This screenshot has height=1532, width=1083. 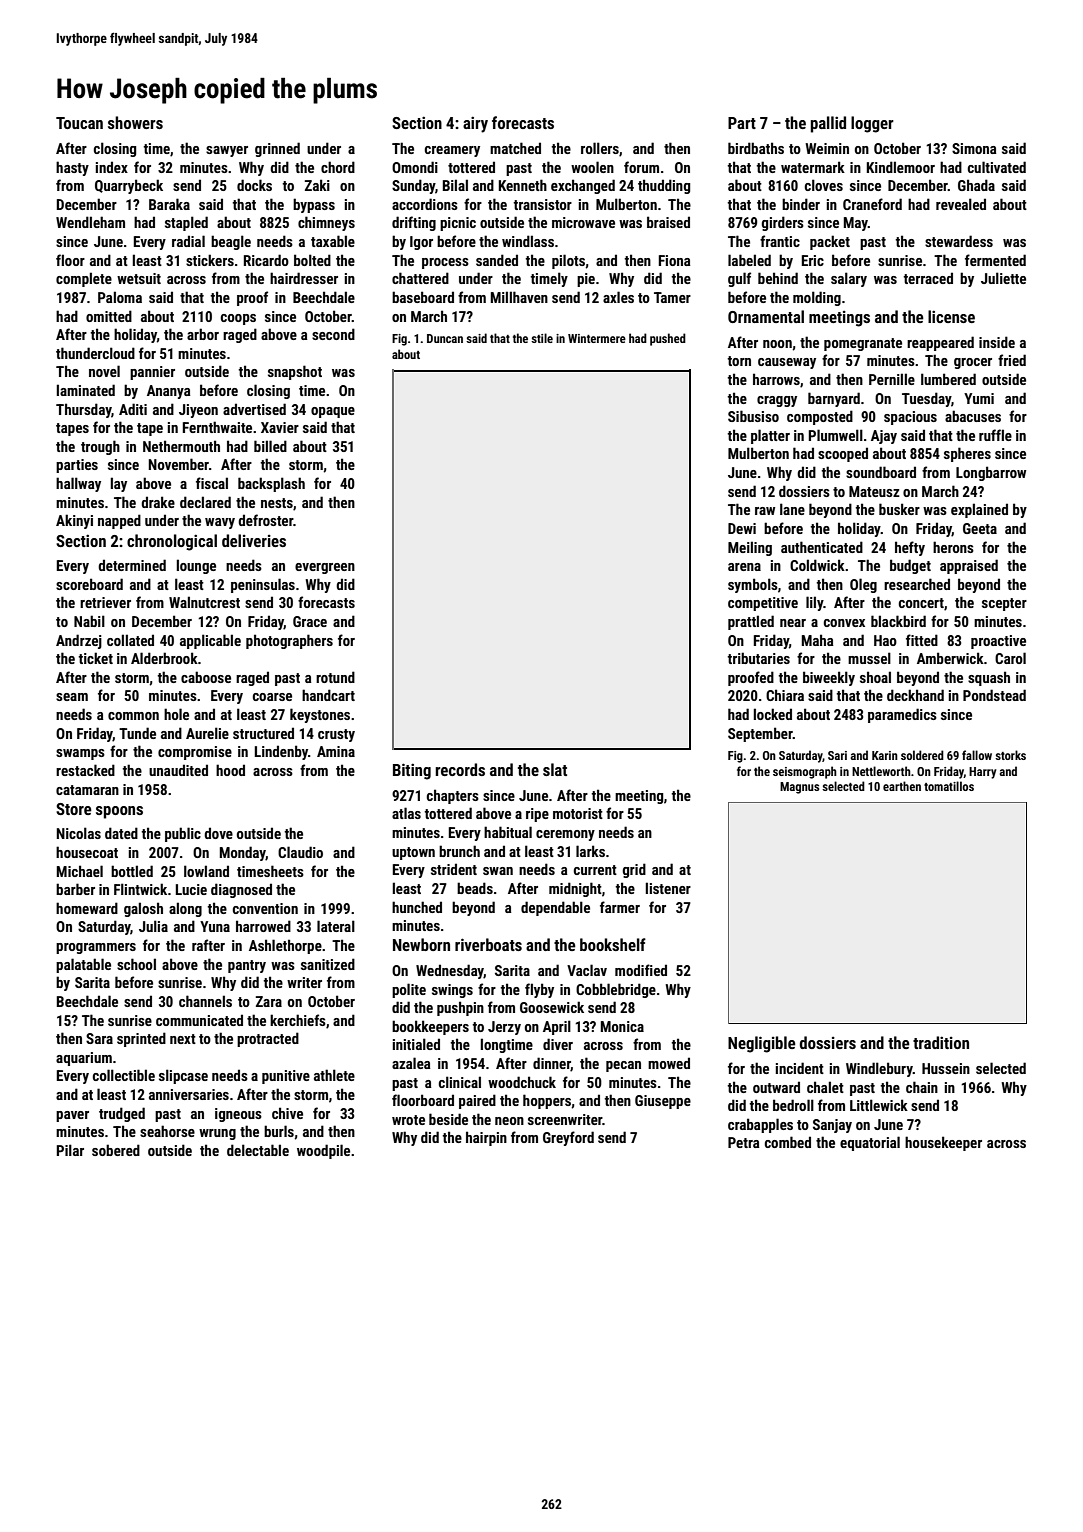 I want to click on fiscal, so click(x=212, y=483).
